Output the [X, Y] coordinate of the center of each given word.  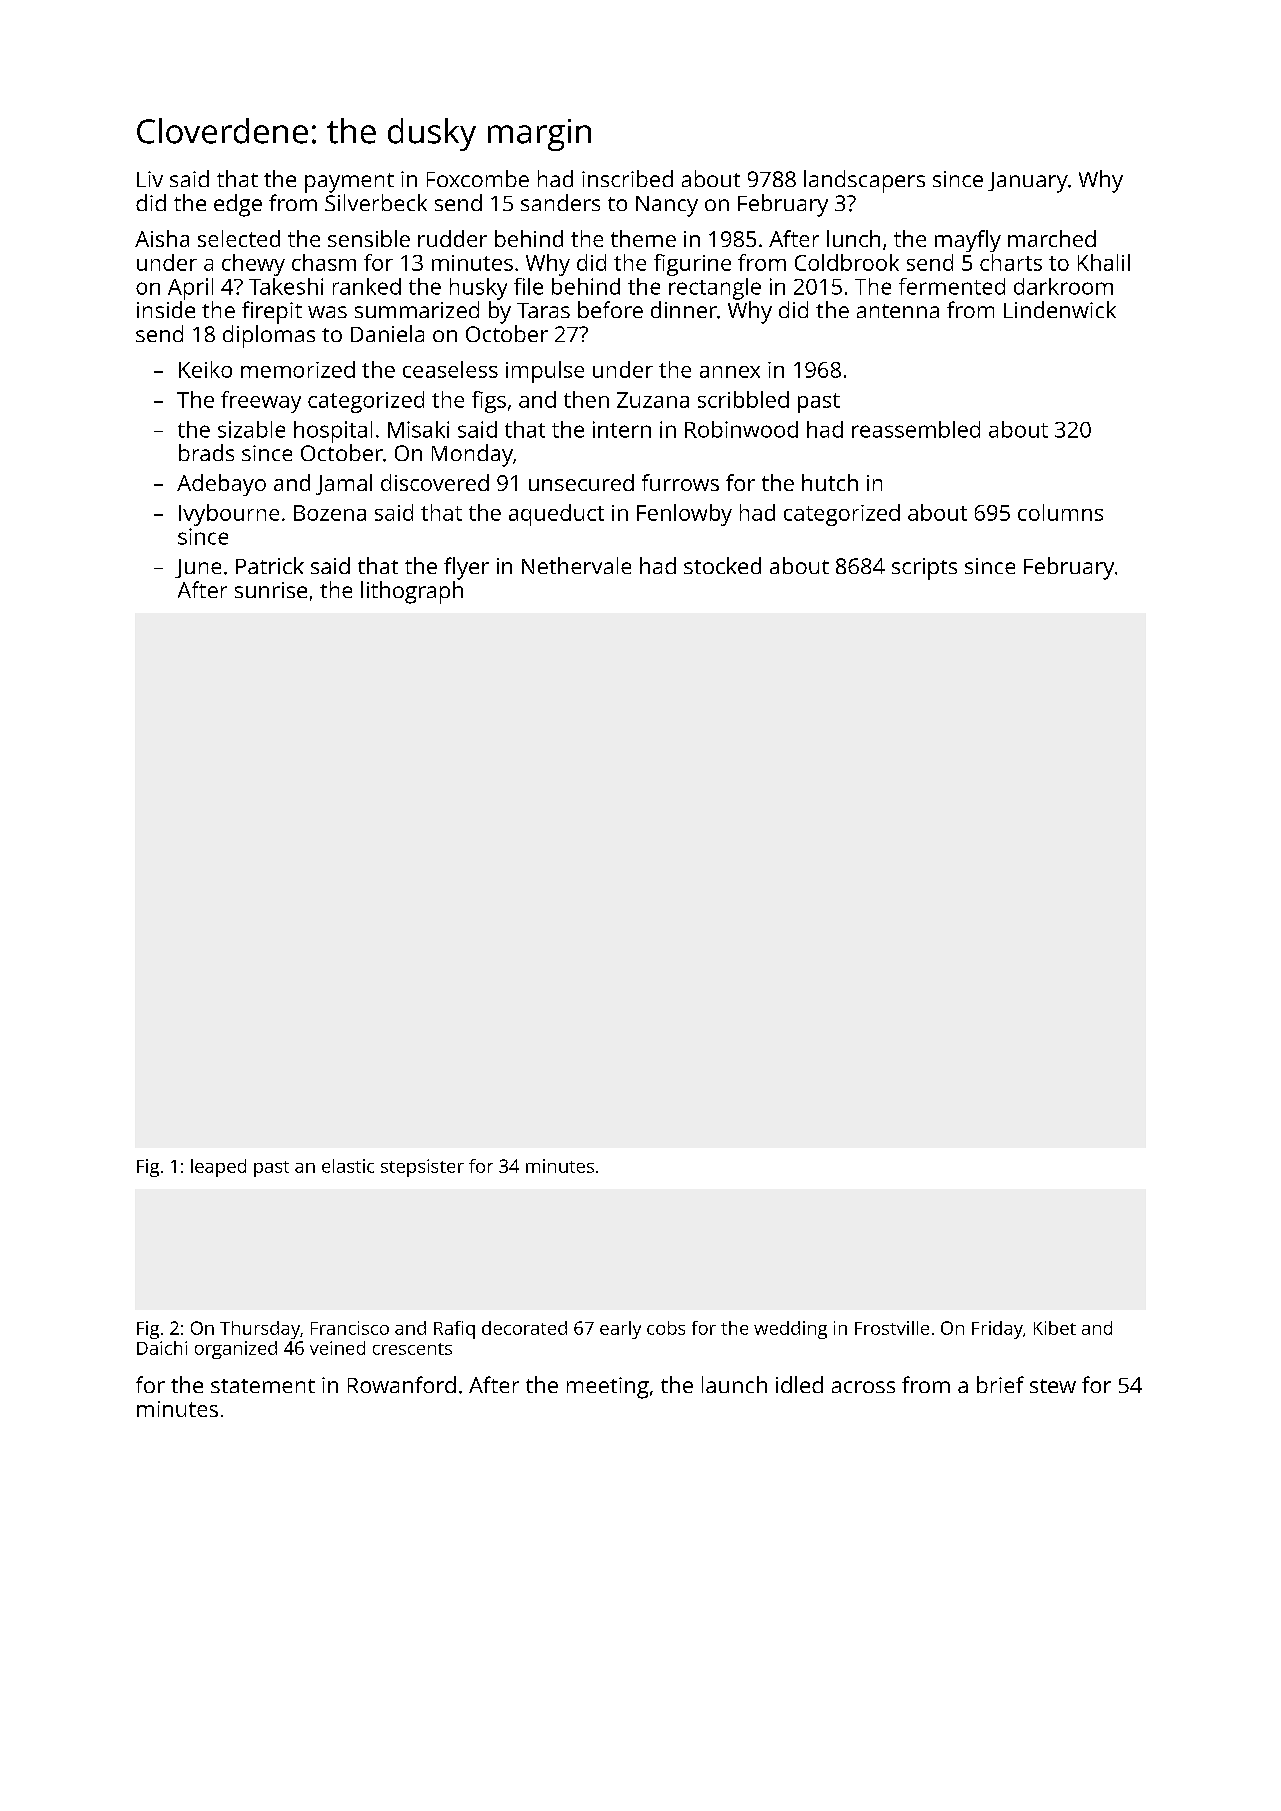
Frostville [892, 1328]
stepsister [422, 1168]
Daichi [162, 1348]
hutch [830, 482]
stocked [722, 565]
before [610, 309]
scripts [924, 569]
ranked [367, 286]
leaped [218, 1168]
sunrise [271, 590]
